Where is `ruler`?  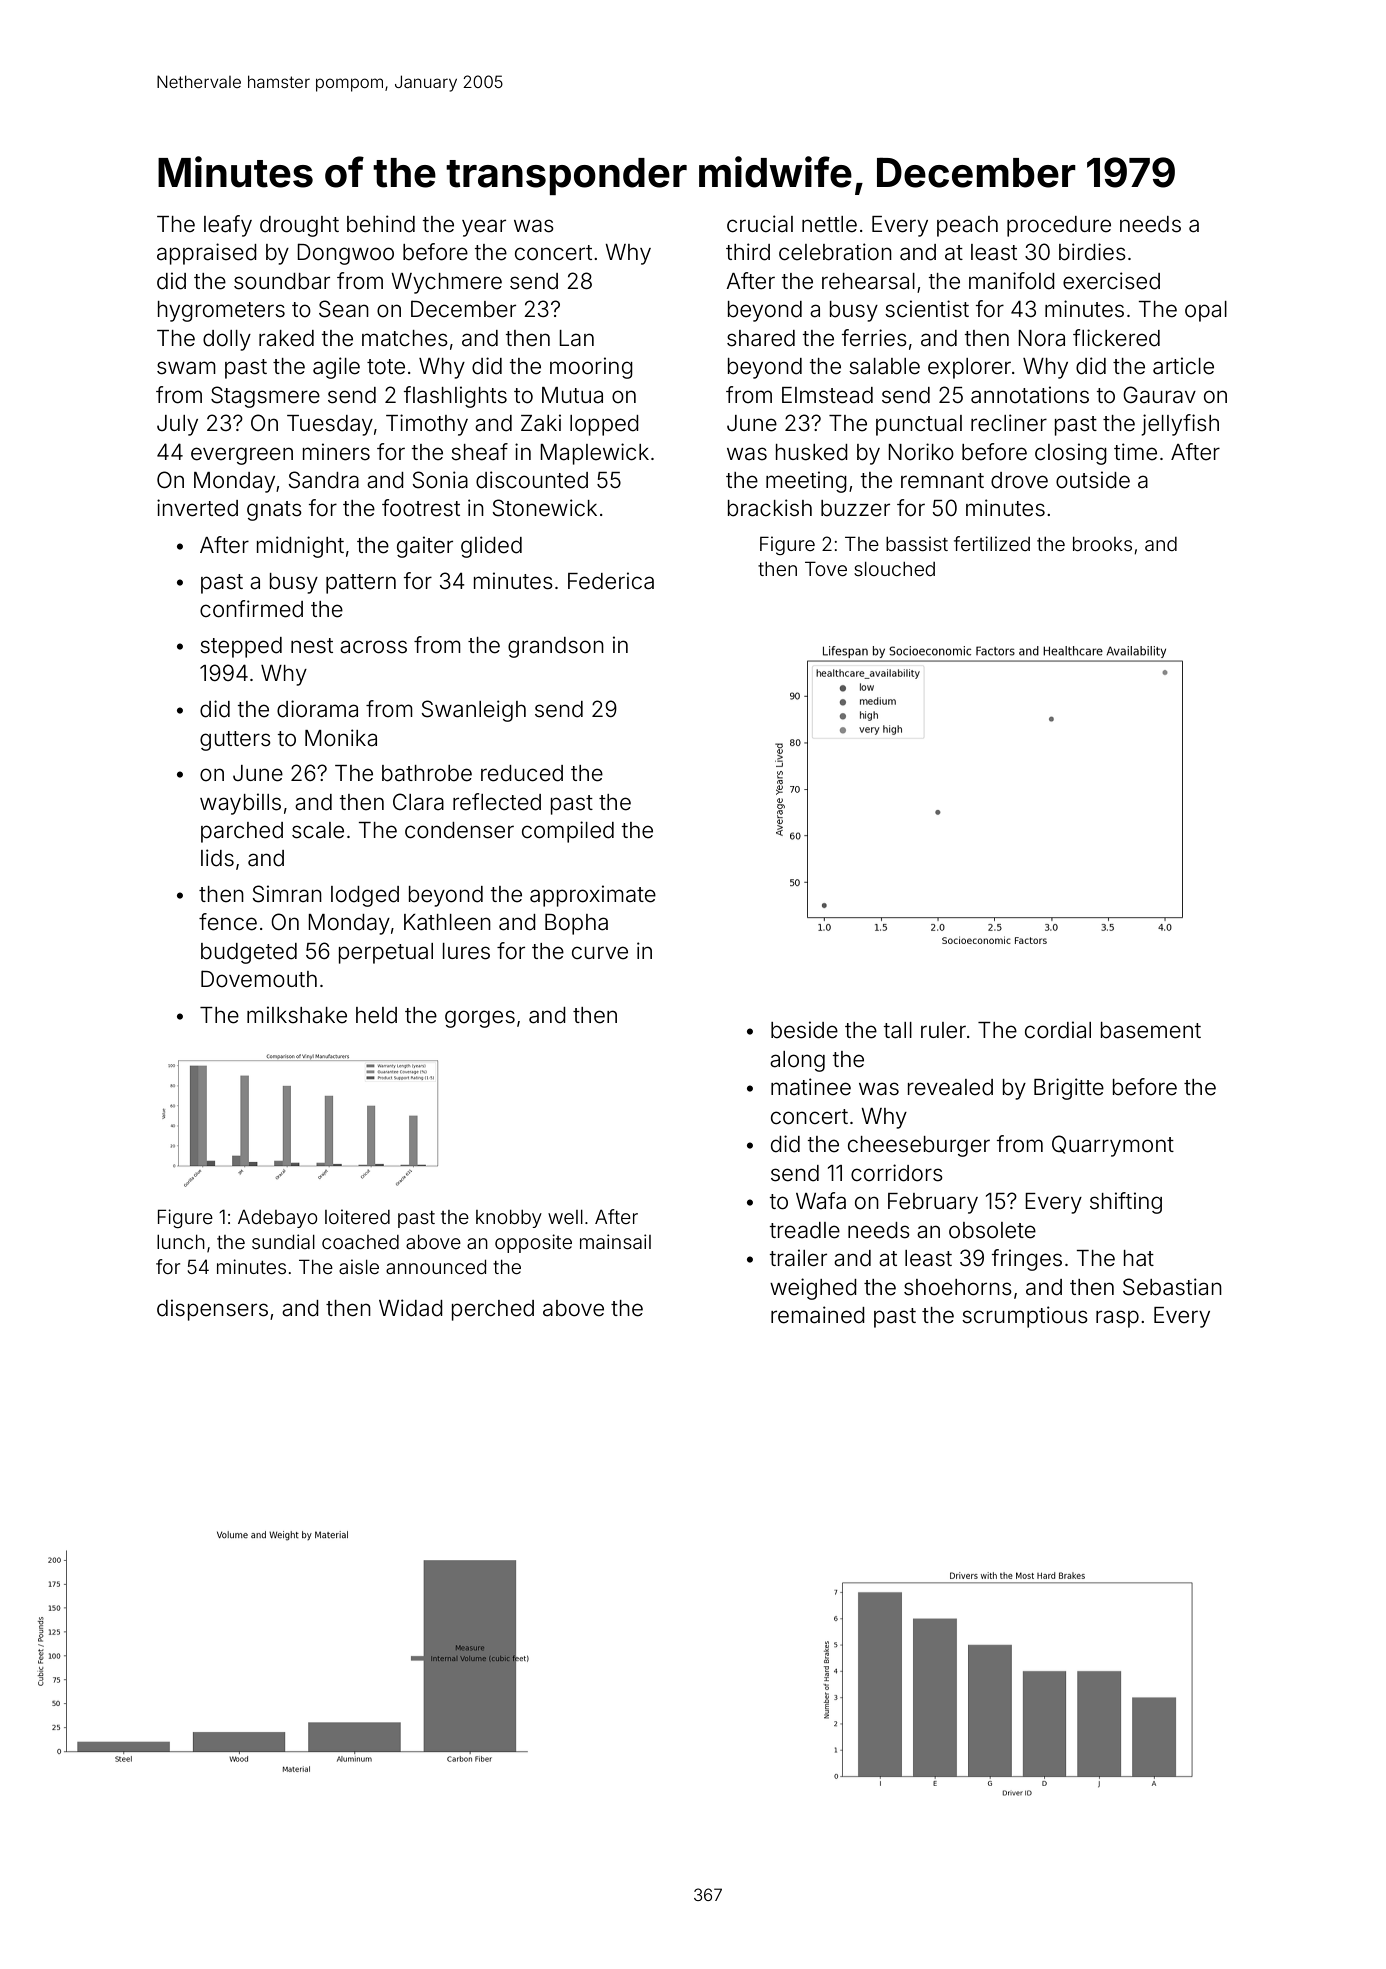 ruler is located at coordinates (943, 1030).
